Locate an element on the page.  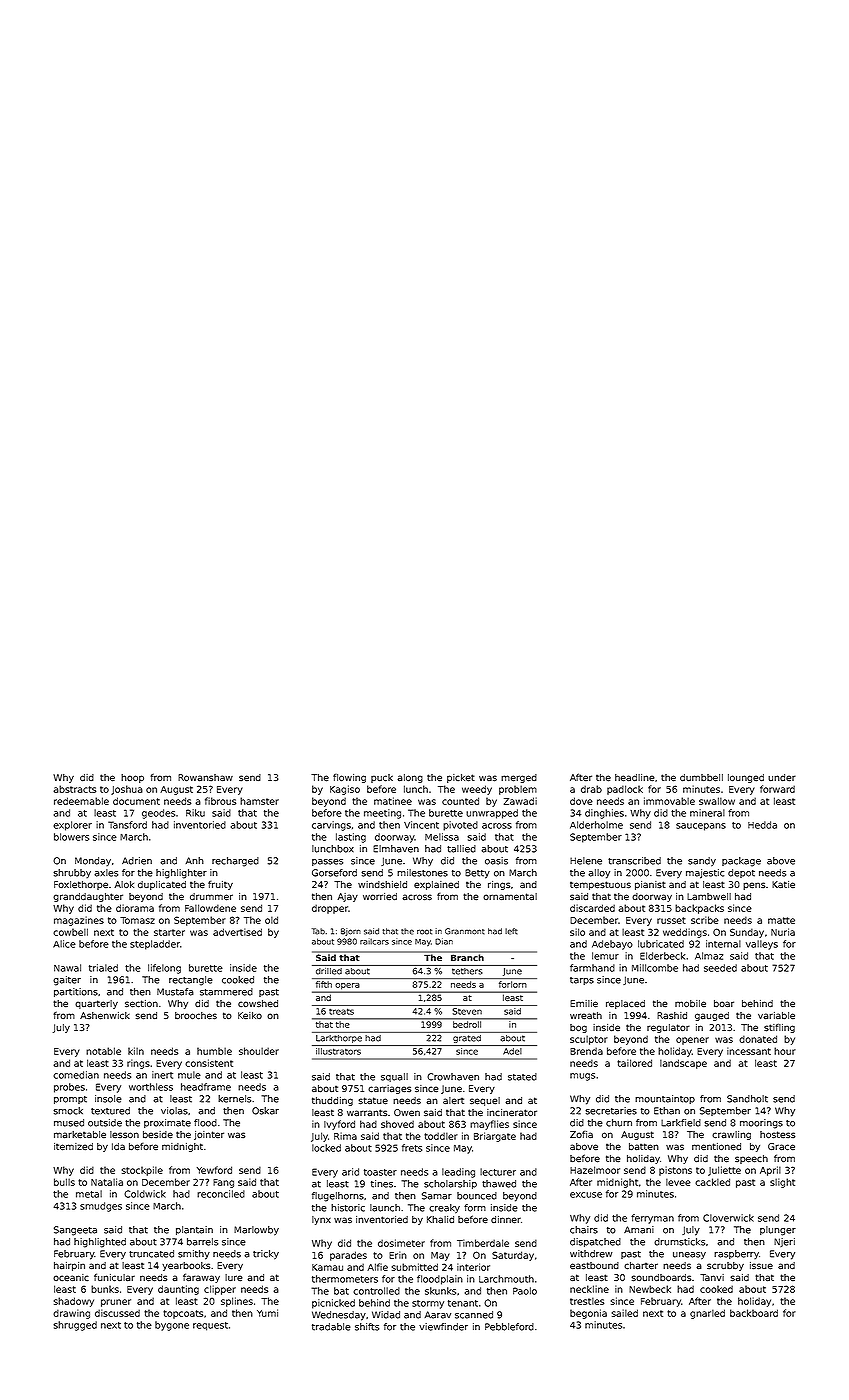
Natalia is located at coordinates (107, 1182).
